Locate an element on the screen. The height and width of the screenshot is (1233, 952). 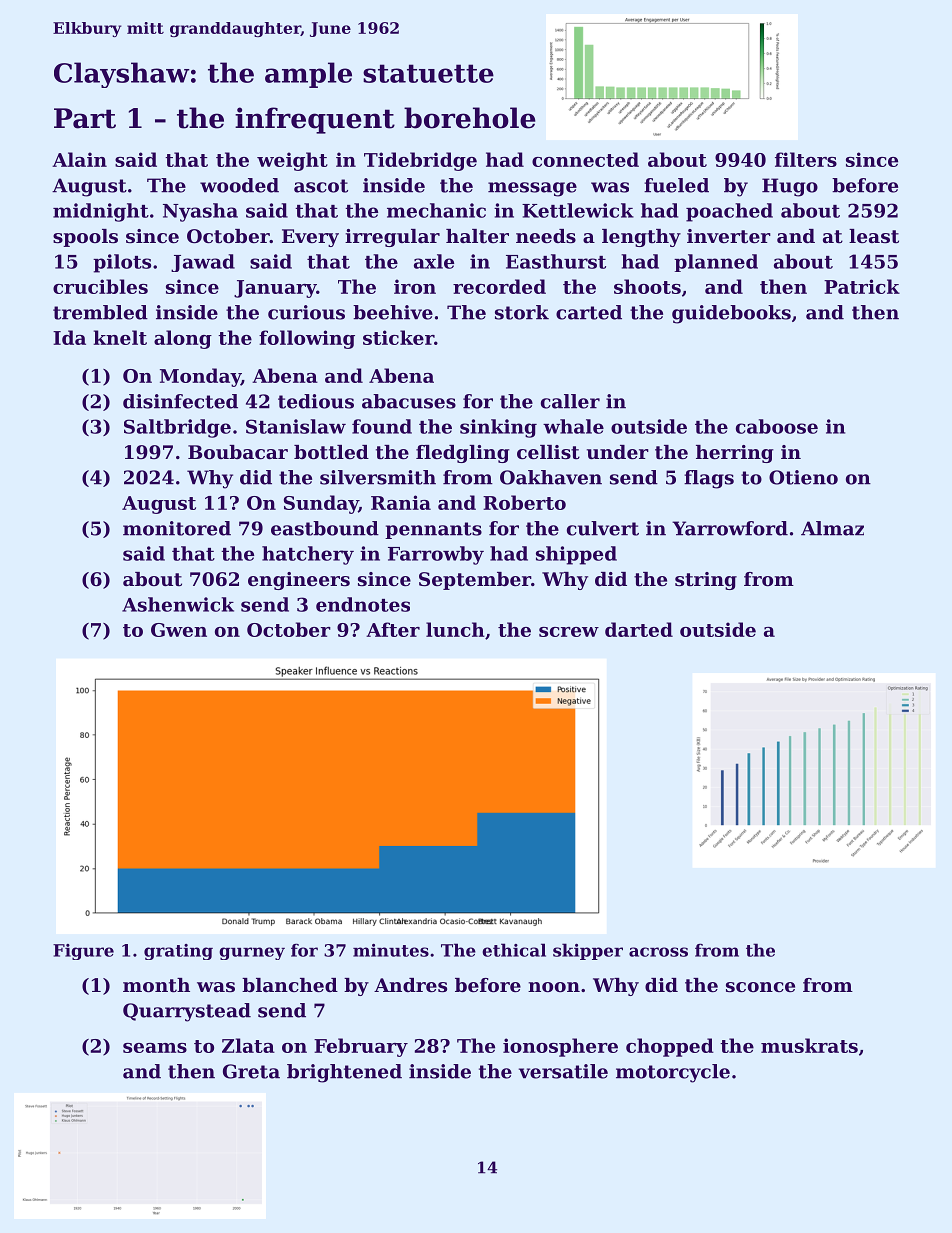
skipper is located at coordinates (588, 951).
